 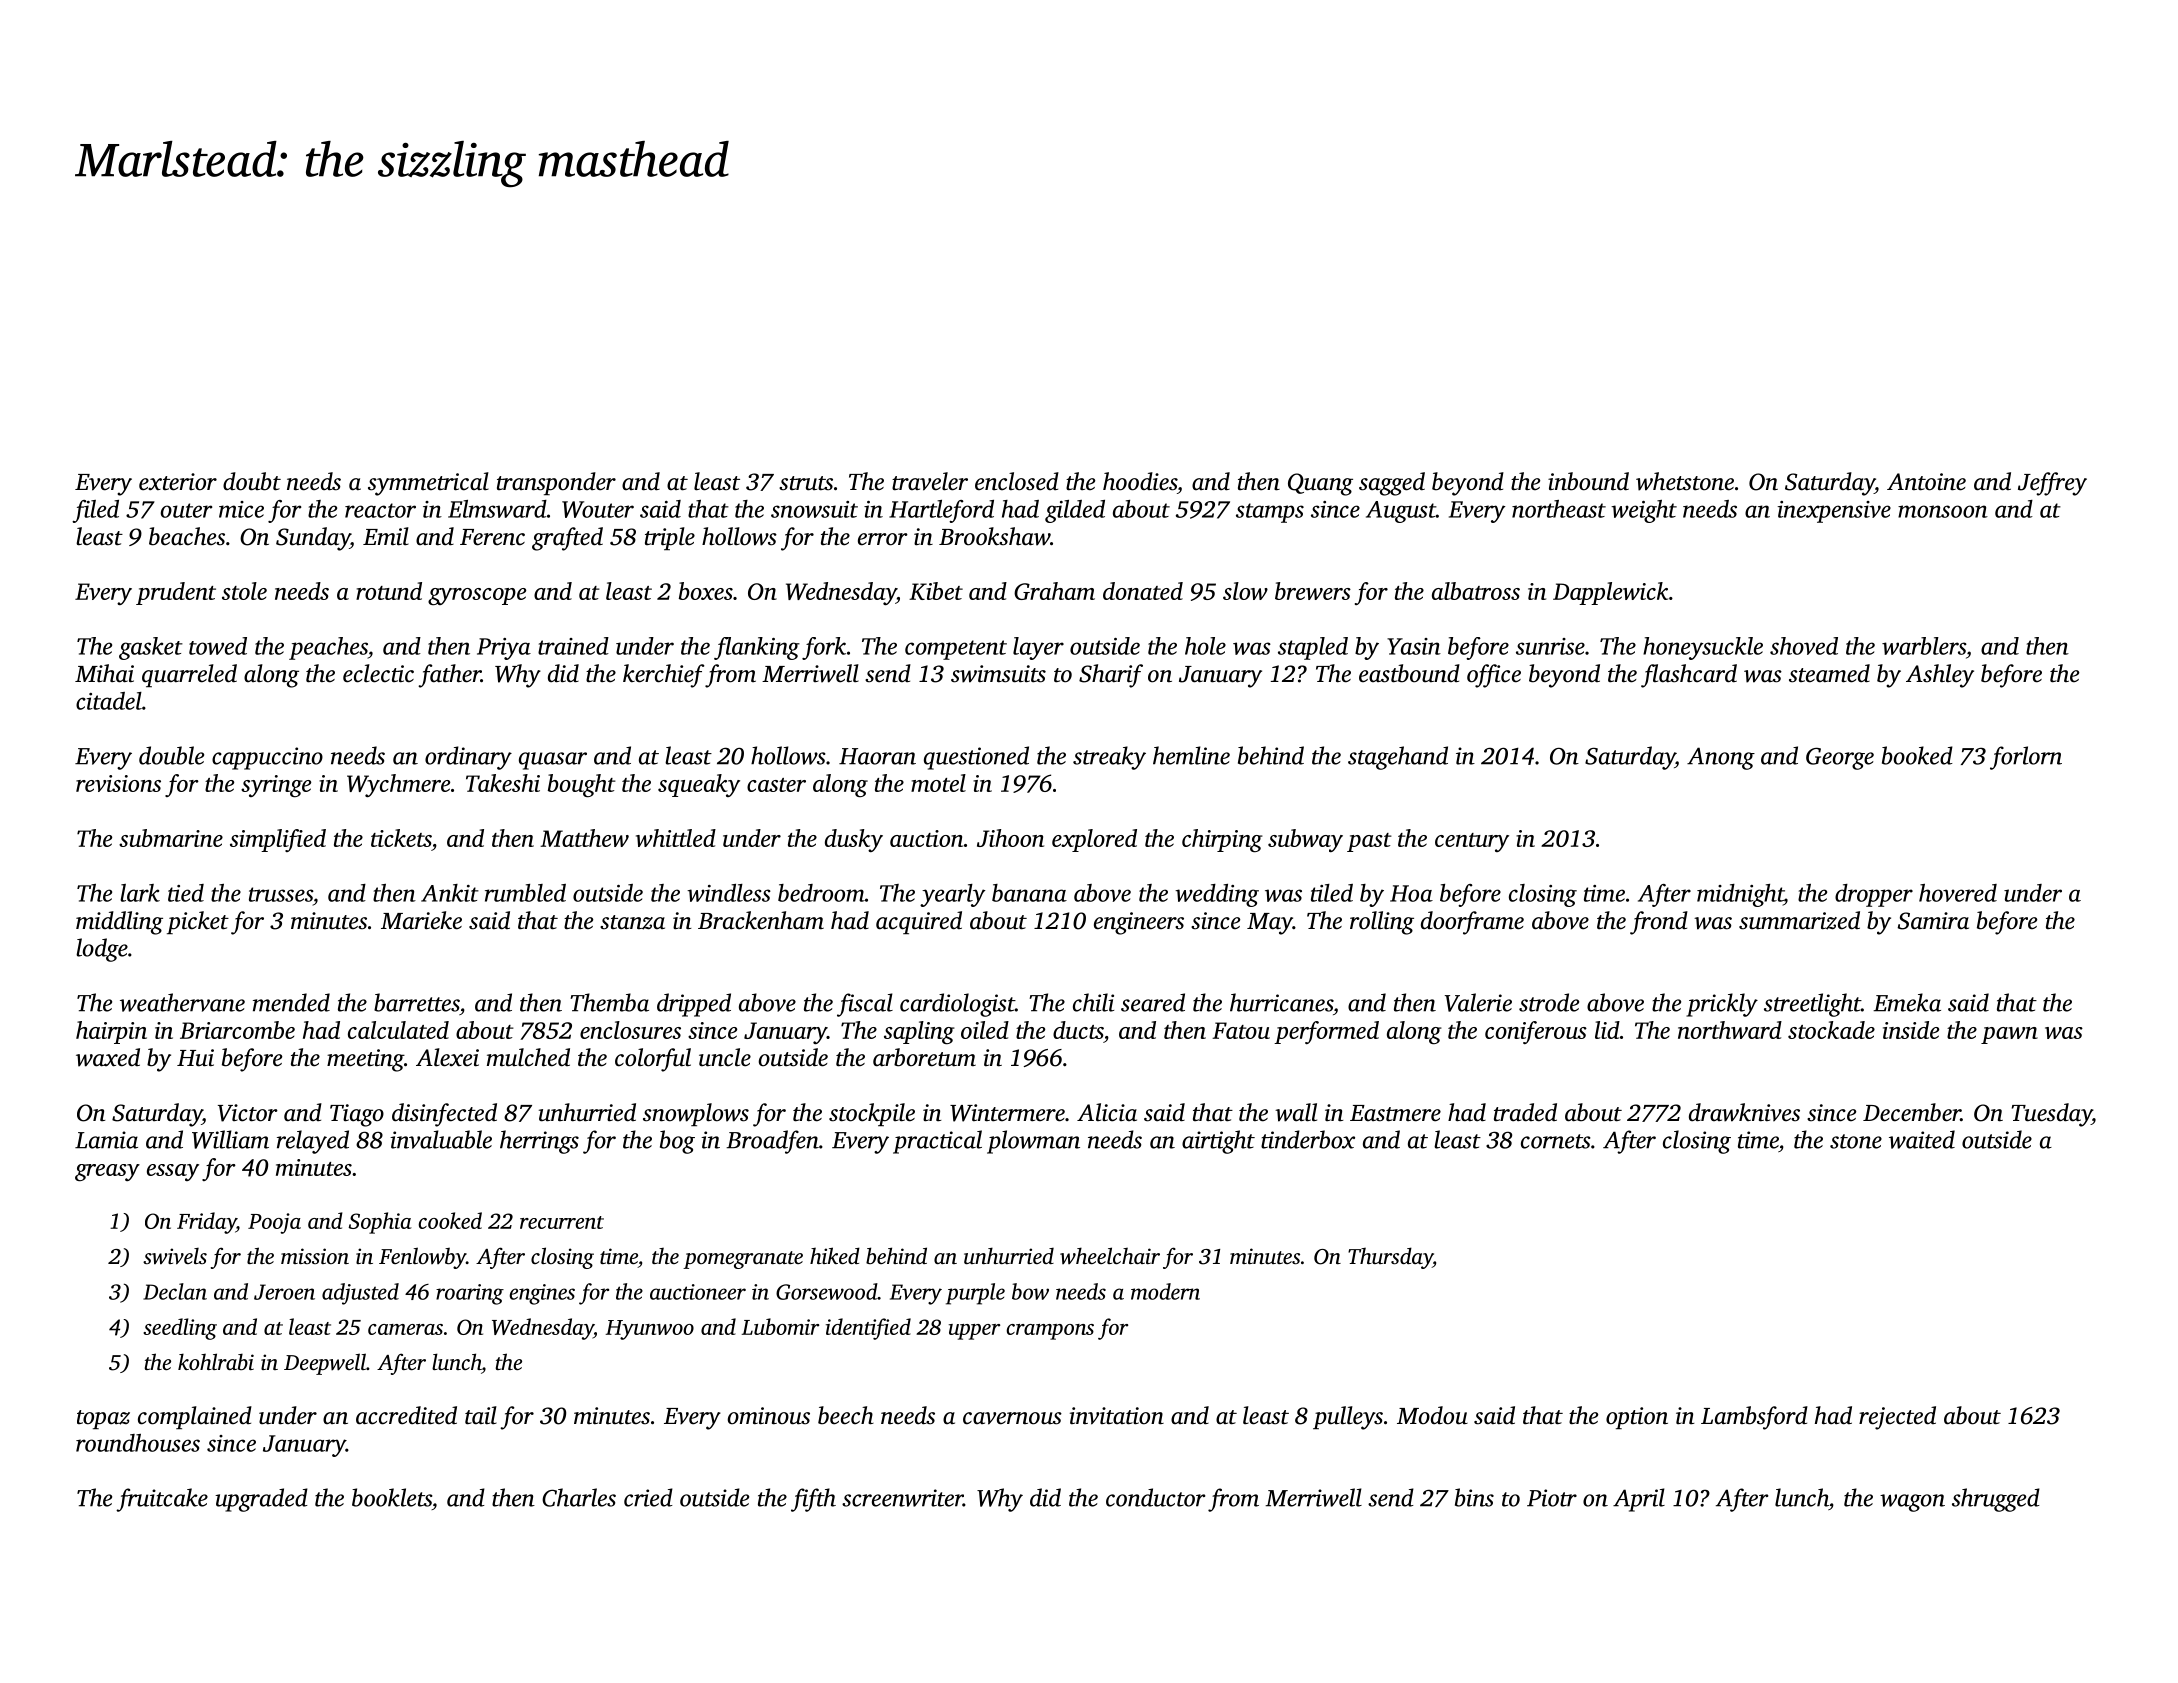 I want to click on Hyunwoo, so click(x=650, y=1330).
